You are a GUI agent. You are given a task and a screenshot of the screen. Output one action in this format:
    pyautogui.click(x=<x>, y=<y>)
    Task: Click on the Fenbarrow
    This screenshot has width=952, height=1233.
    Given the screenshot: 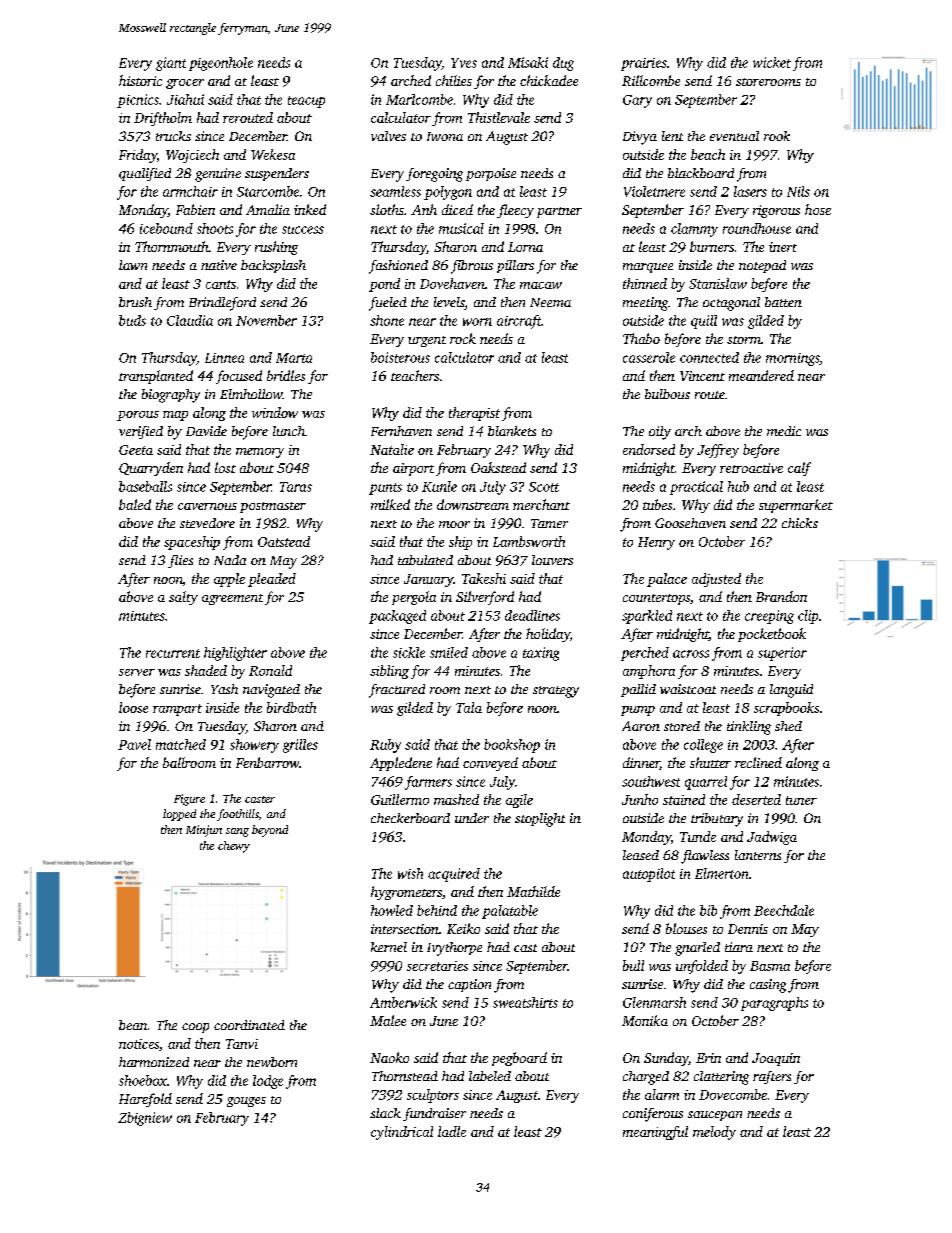 What is the action you would take?
    pyautogui.click(x=267, y=762)
